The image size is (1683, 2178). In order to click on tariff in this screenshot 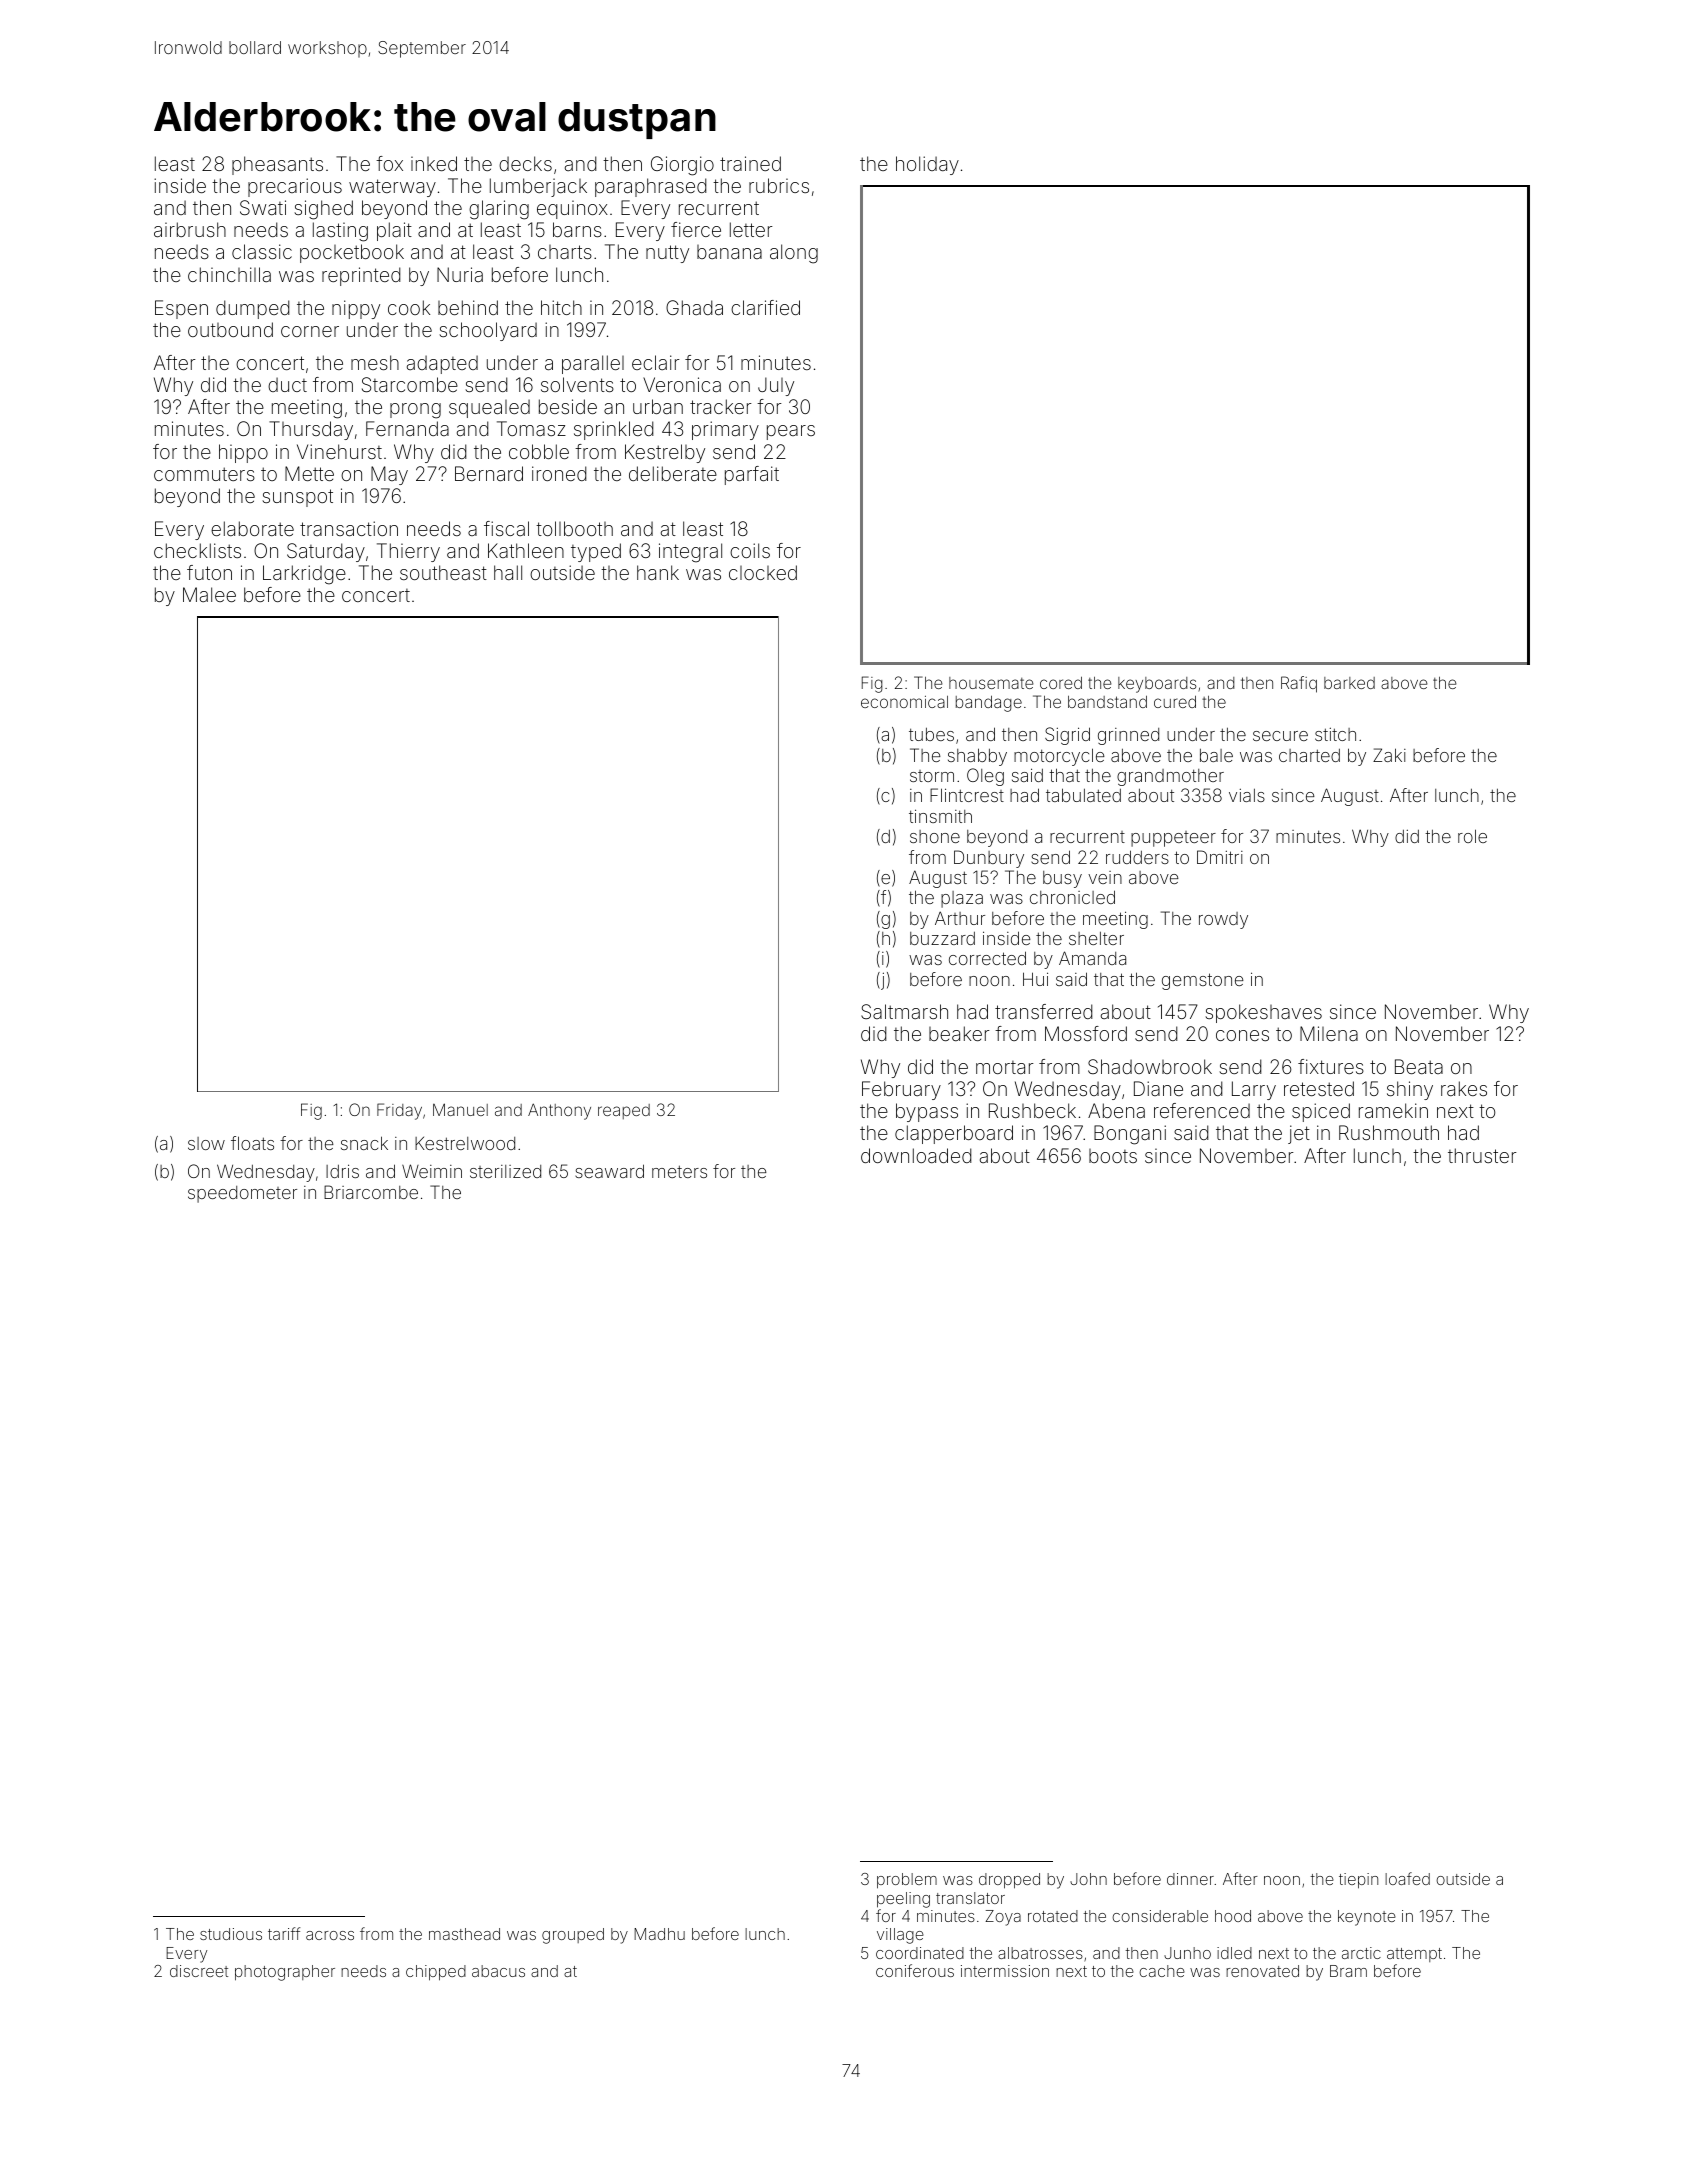, I will do `click(284, 1933)`.
